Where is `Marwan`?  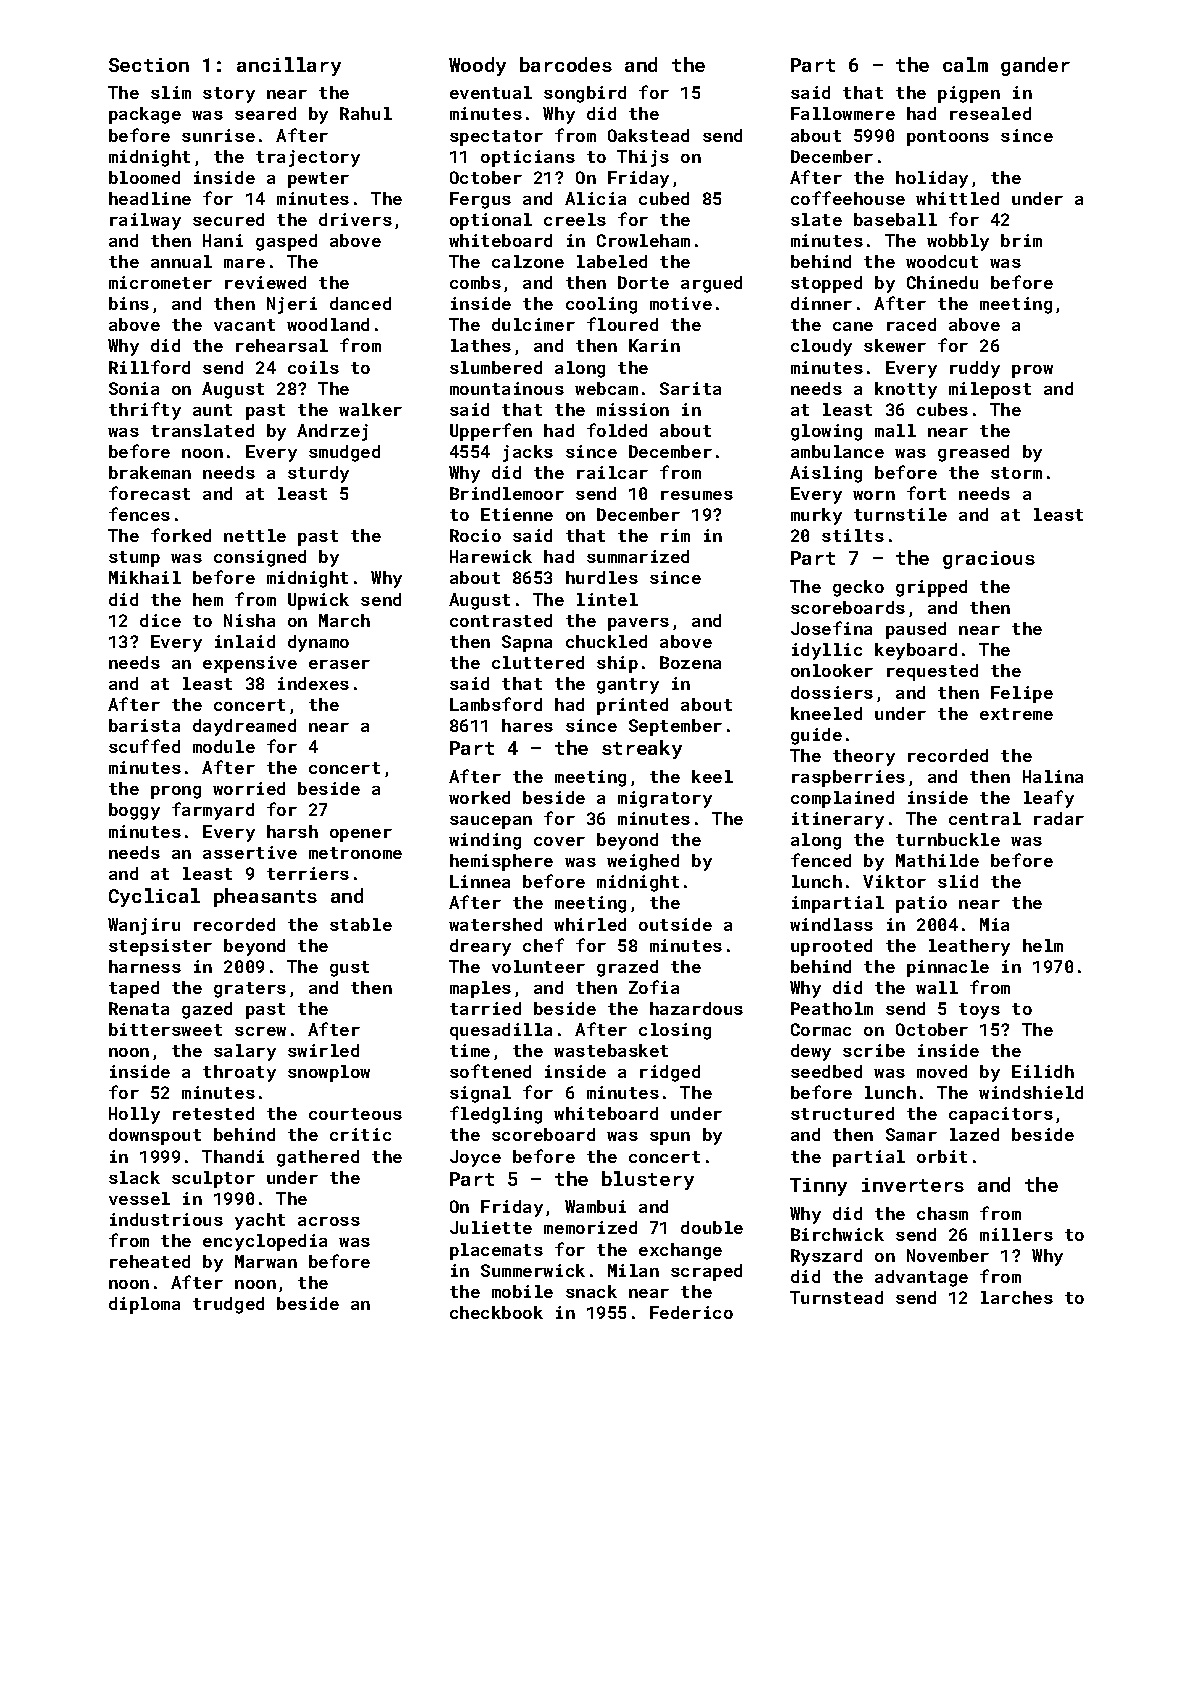 Marwan is located at coordinates (266, 1261).
